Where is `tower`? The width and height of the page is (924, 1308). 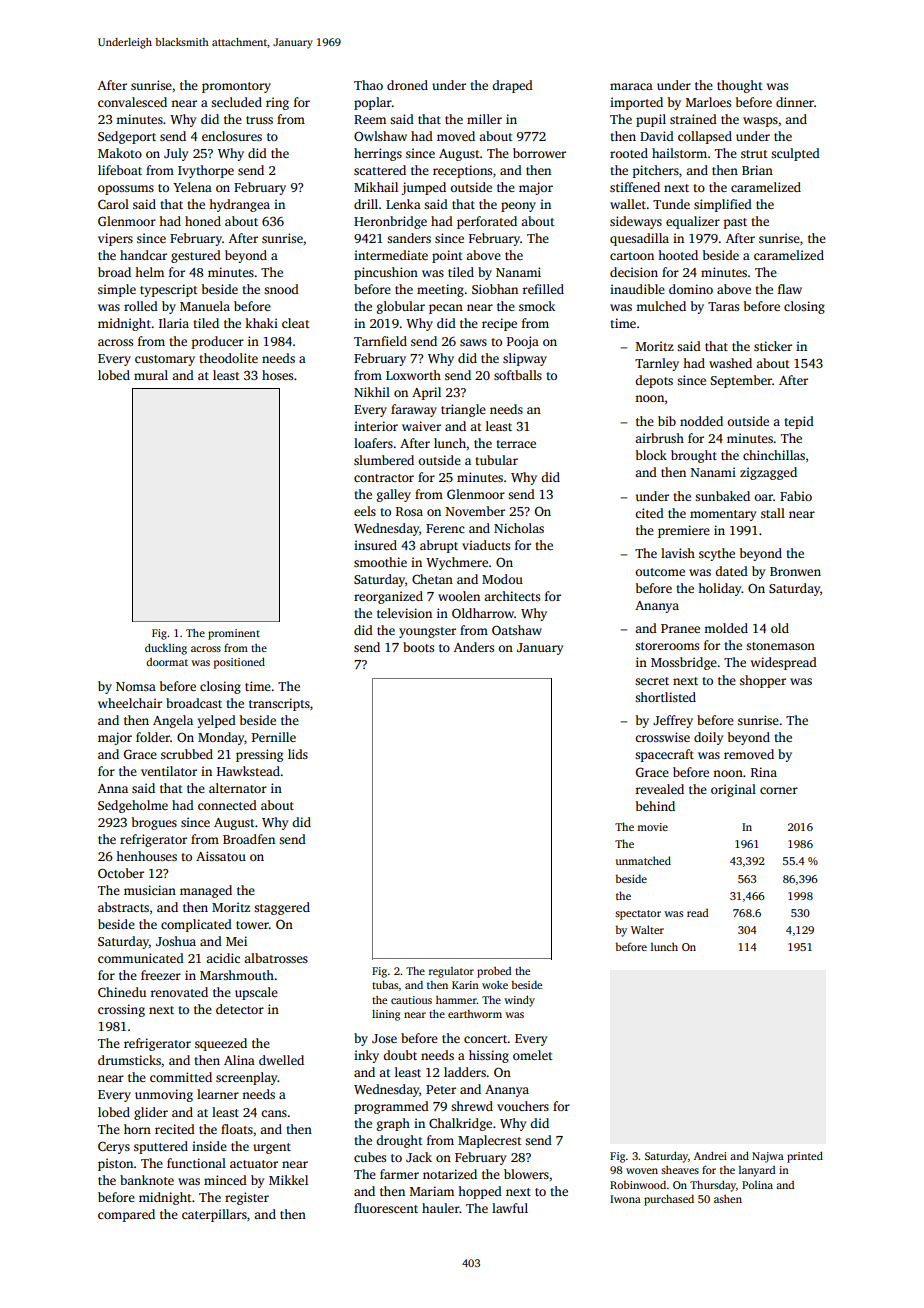 tower is located at coordinates (252, 925).
